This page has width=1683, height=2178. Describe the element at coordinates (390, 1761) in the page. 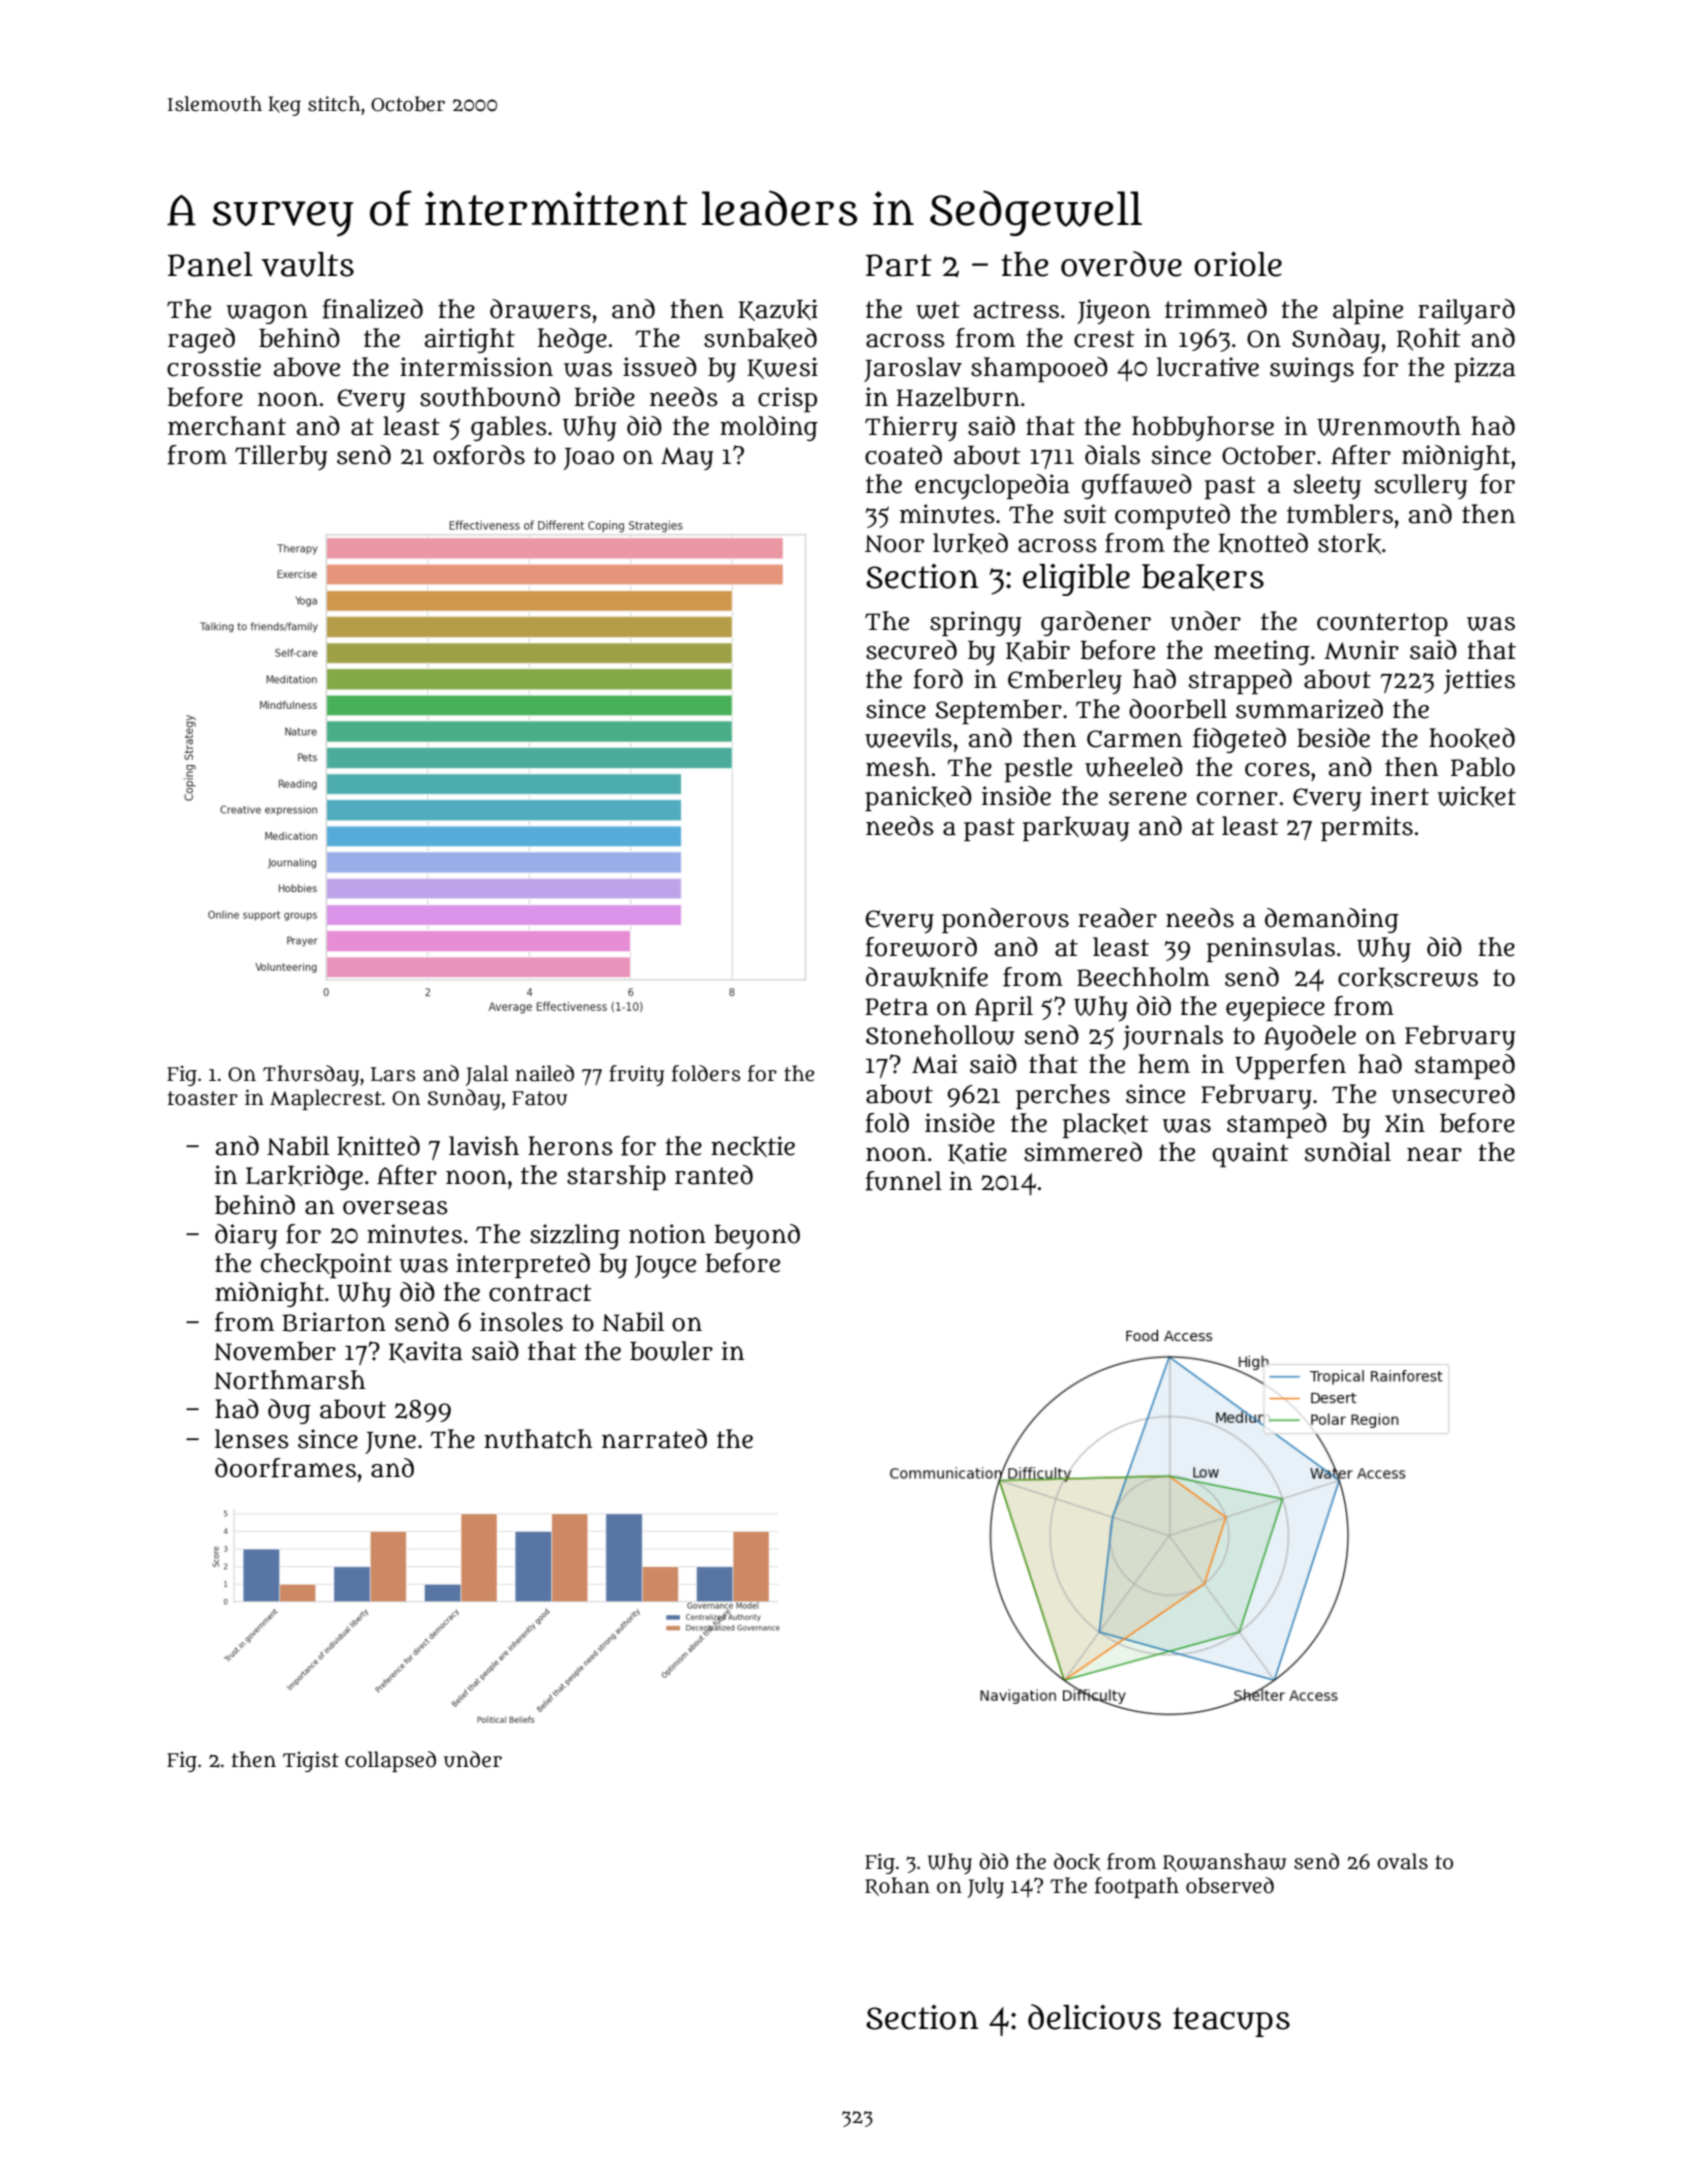

I see `collapsed` at that location.
